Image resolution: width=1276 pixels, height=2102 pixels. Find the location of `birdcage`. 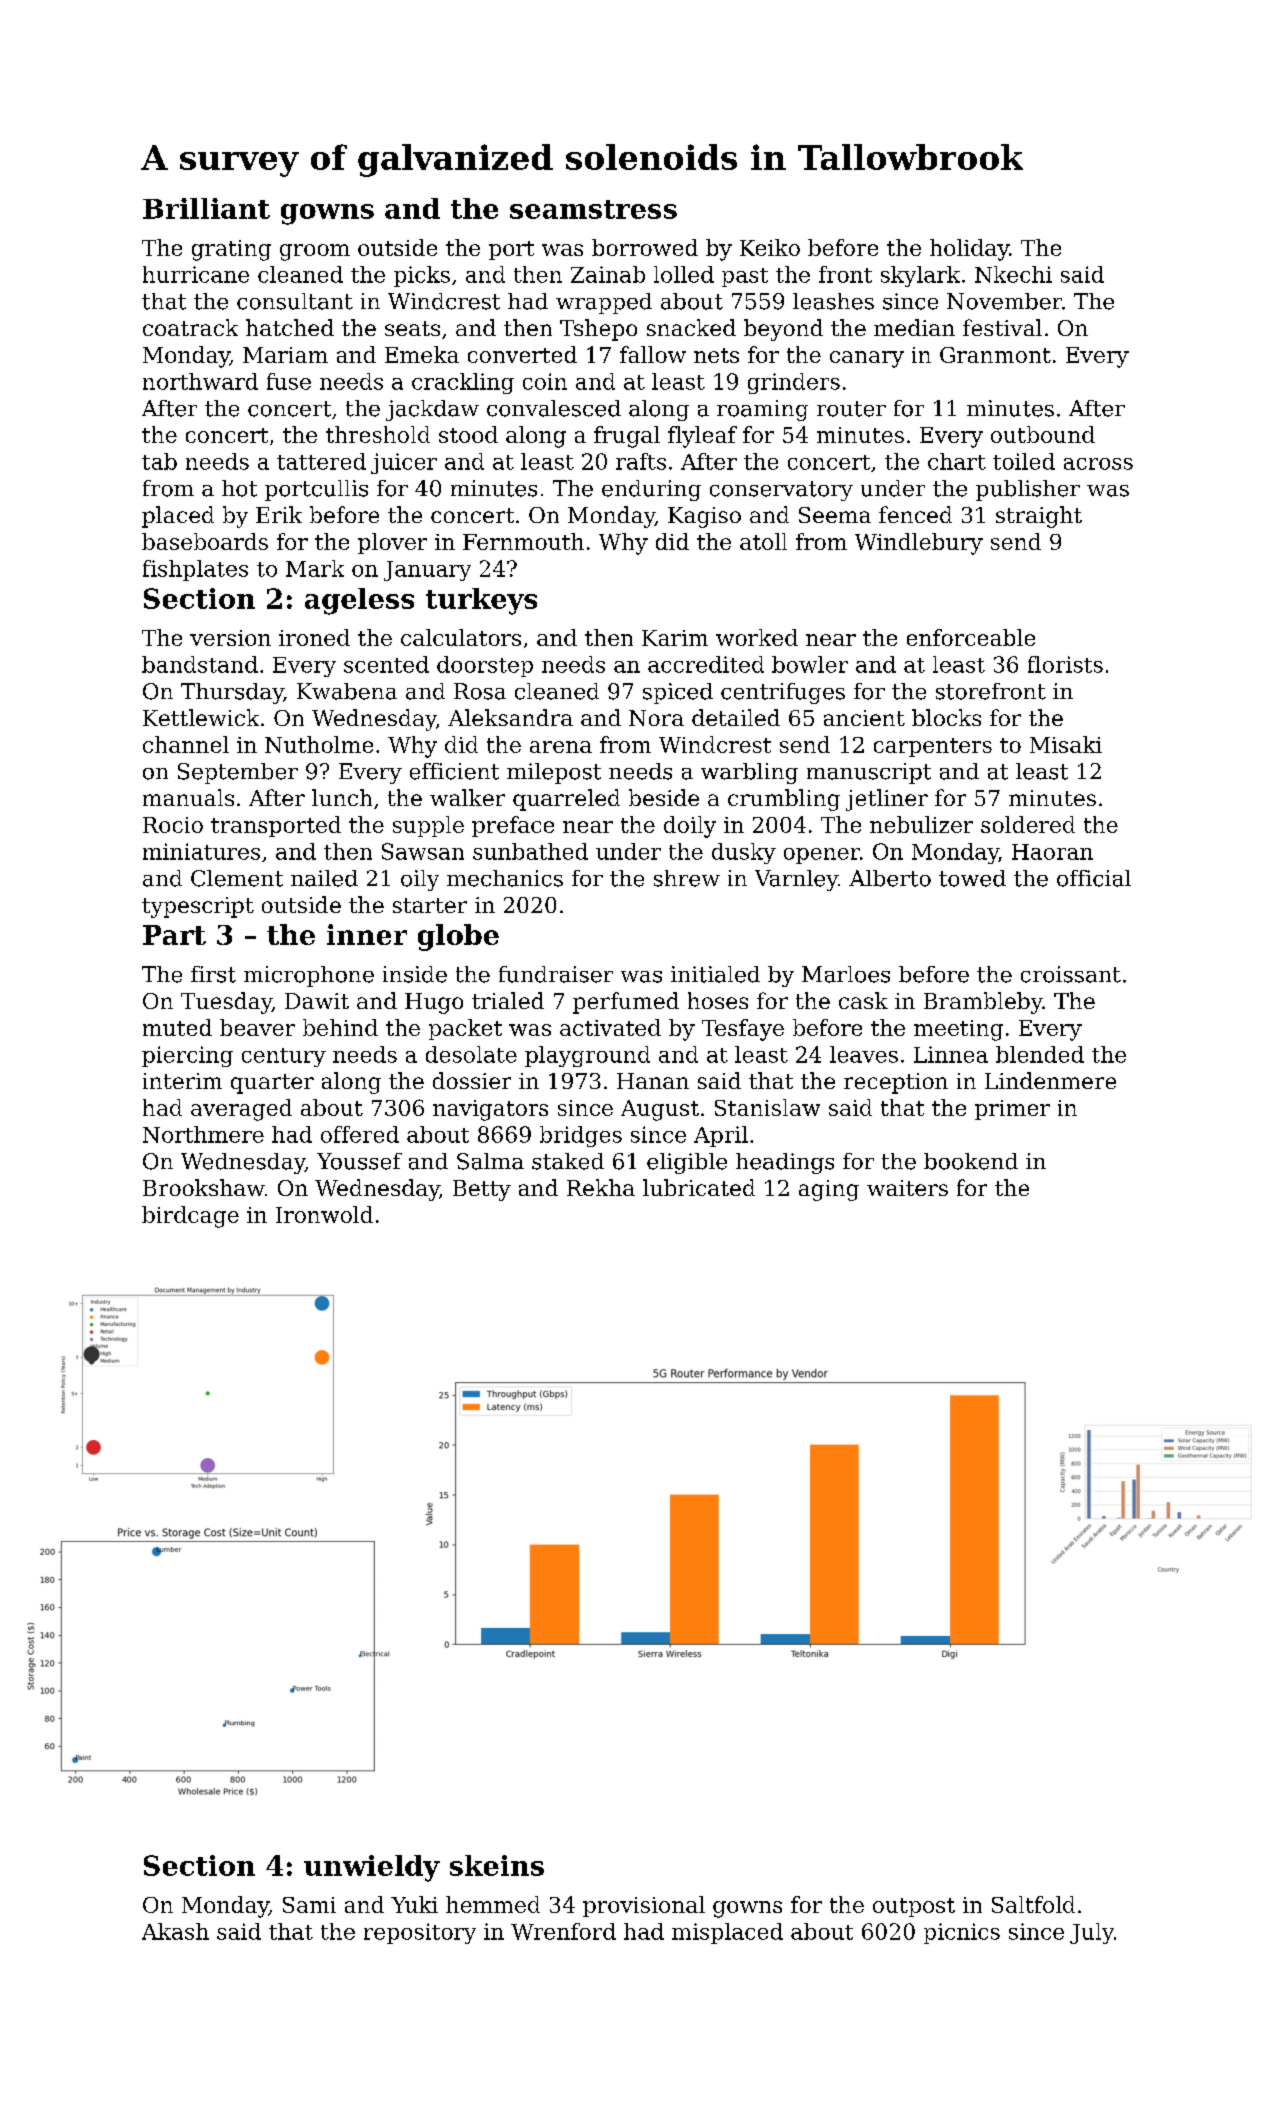

birdcage is located at coordinates (190, 1217).
